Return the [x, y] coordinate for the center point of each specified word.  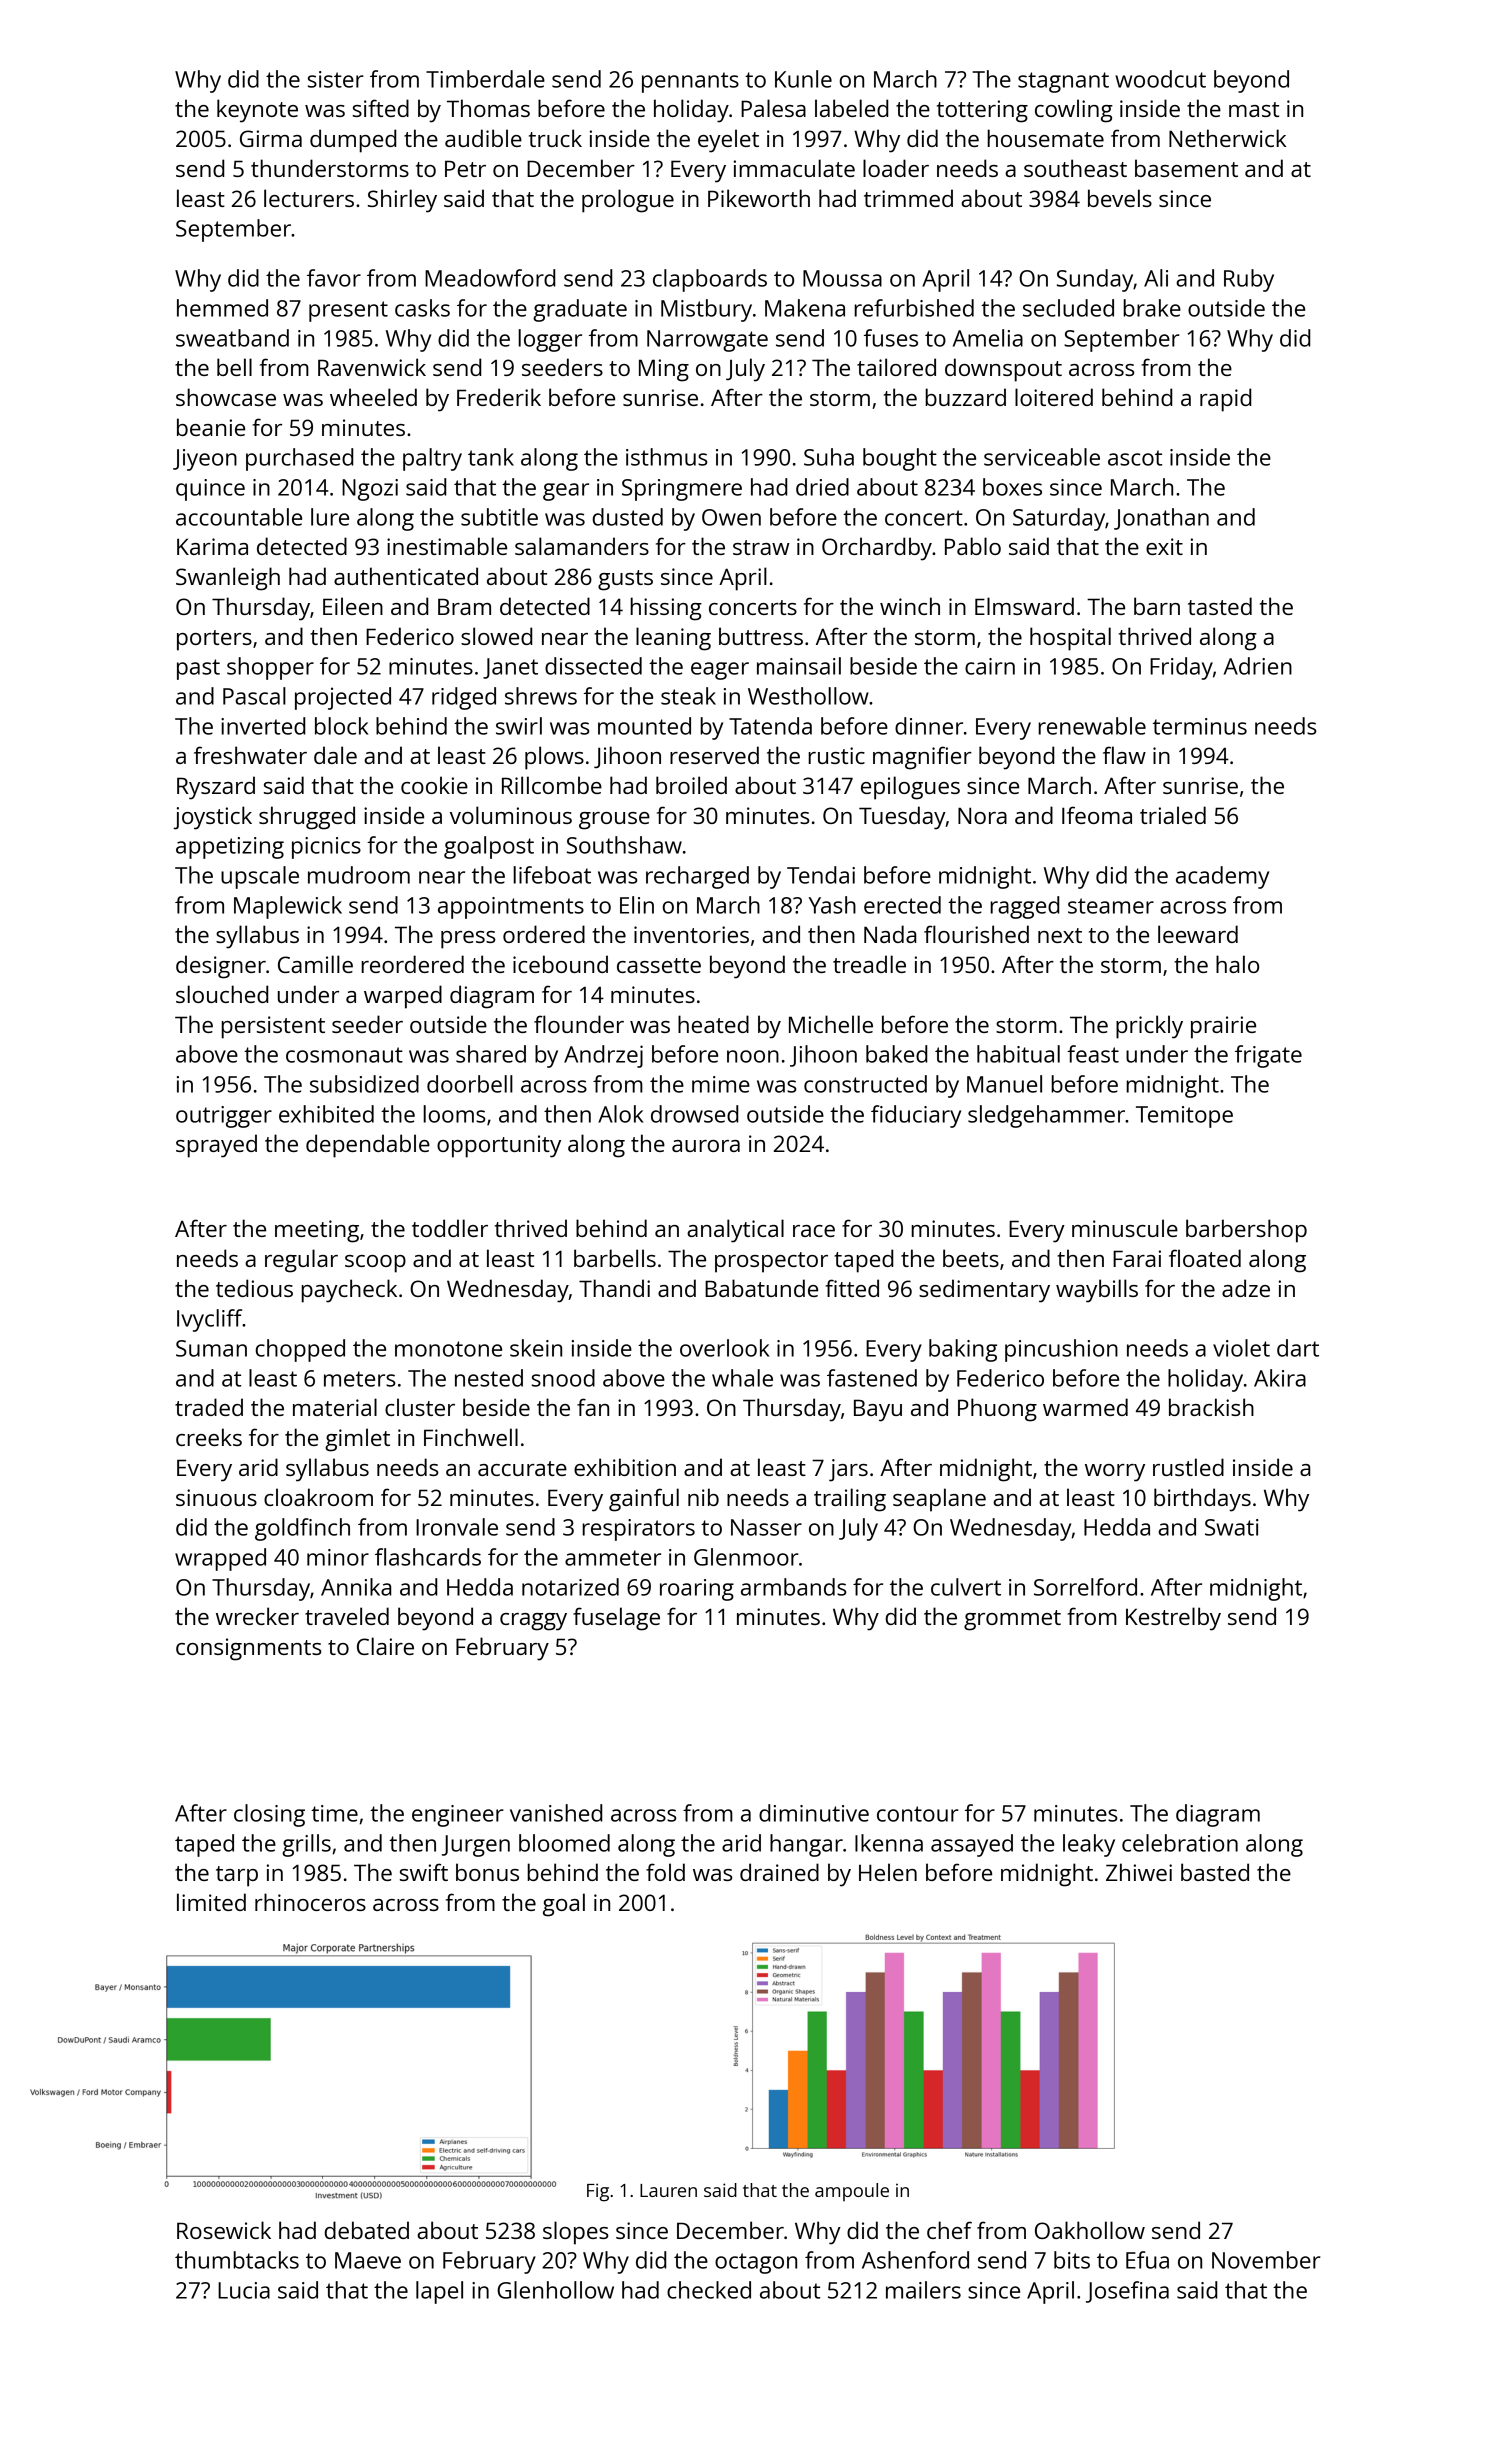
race [814, 1231]
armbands [794, 1587]
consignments [249, 1649]
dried [822, 487]
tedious [254, 1288]
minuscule [1125, 1228]
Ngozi [370, 490]
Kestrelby [1173, 1619]
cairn [990, 666]
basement [1186, 168]
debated [367, 2230]
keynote [257, 111]
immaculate [794, 168]
